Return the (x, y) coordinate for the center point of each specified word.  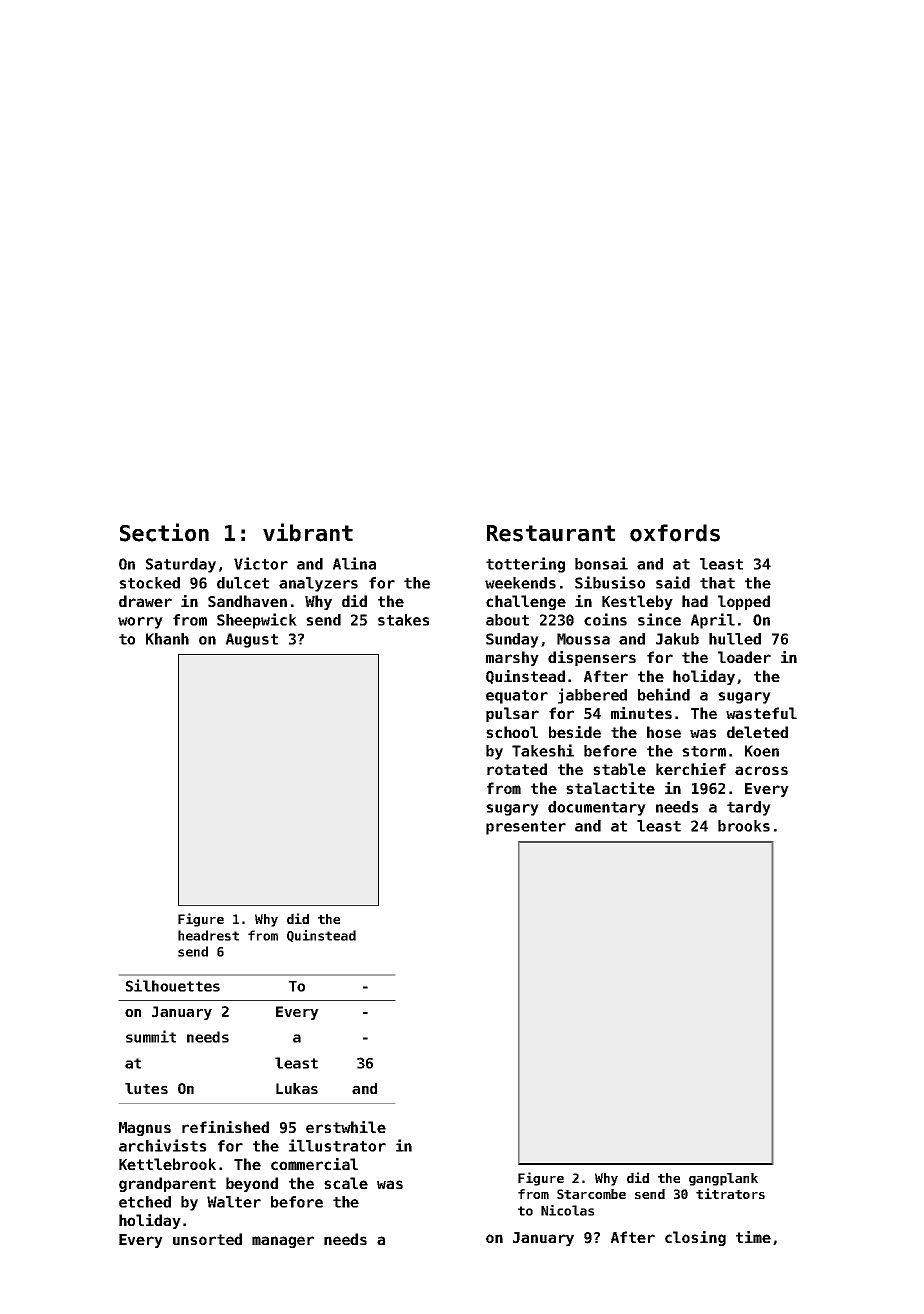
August (252, 640)
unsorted (207, 1239)
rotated (517, 769)
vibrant (308, 532)
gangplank (723, 1179)
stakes (403, 620)
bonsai (601, 563)
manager (283, 1242)
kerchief (691, 769)
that (717, 583)
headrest (208, 935)
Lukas (297, 1088)
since (659, 619)
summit (151, 1036)
